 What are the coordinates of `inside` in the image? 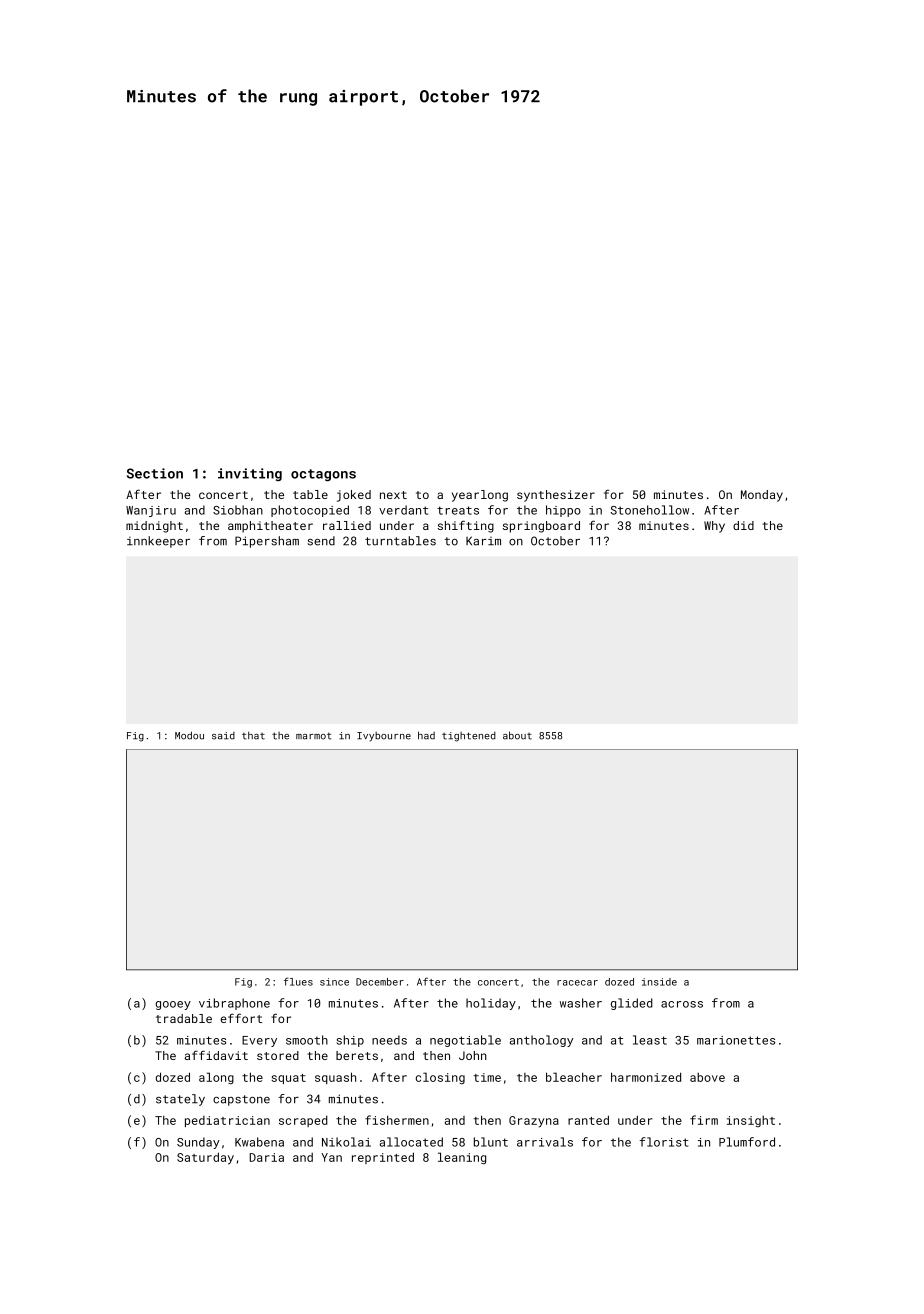 It's located at (659, 982).
